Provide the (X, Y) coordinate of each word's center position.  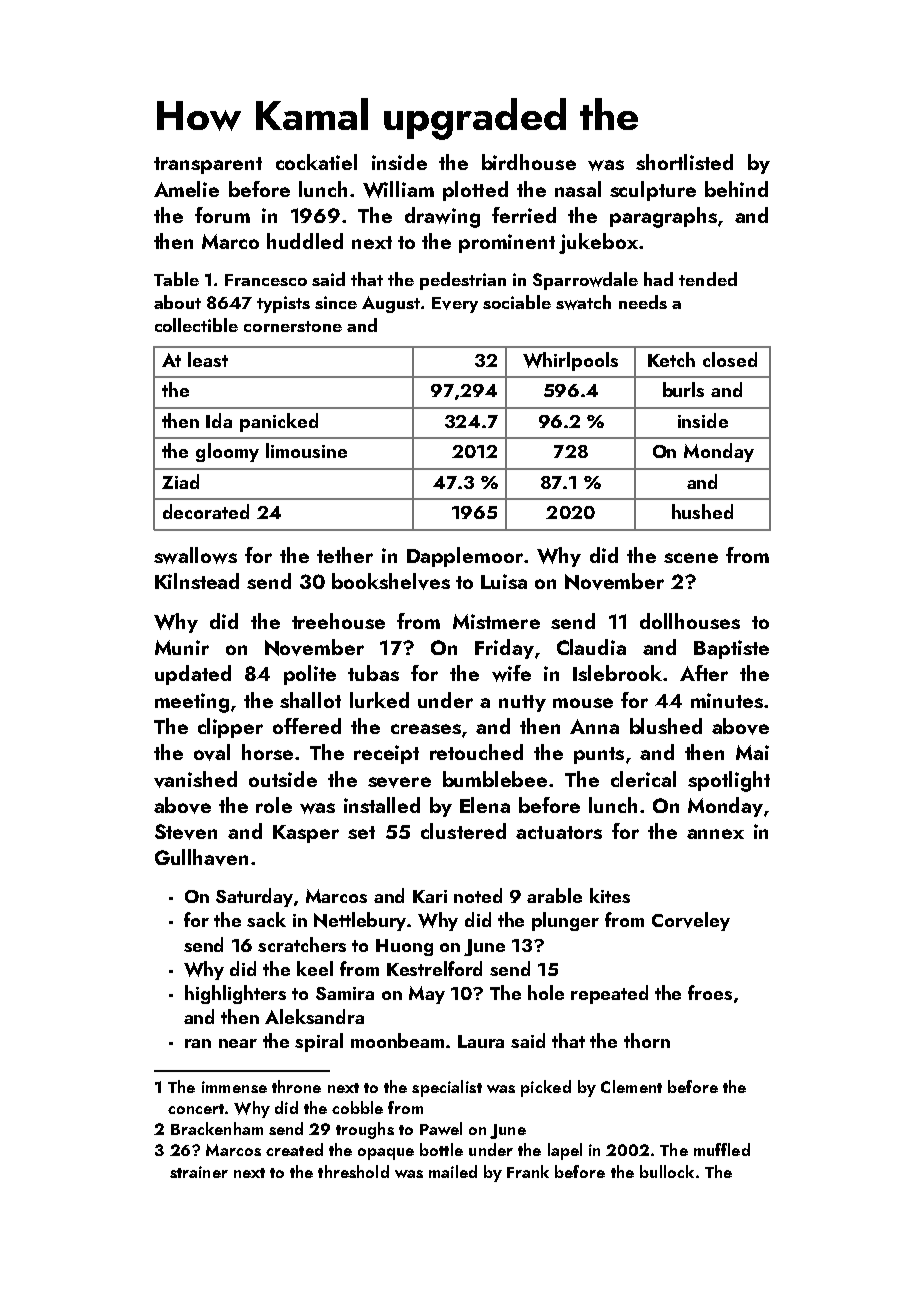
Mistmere (496, 621)
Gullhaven (201, 857)
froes (710, 992)
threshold (353, 1171)
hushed (702, 511)
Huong (404, 947)
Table (176, 279)
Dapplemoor (465, 557)
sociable (517, 302)
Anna (594, 726)
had (658, 279)
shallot (310, 700)
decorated (206, 511)
